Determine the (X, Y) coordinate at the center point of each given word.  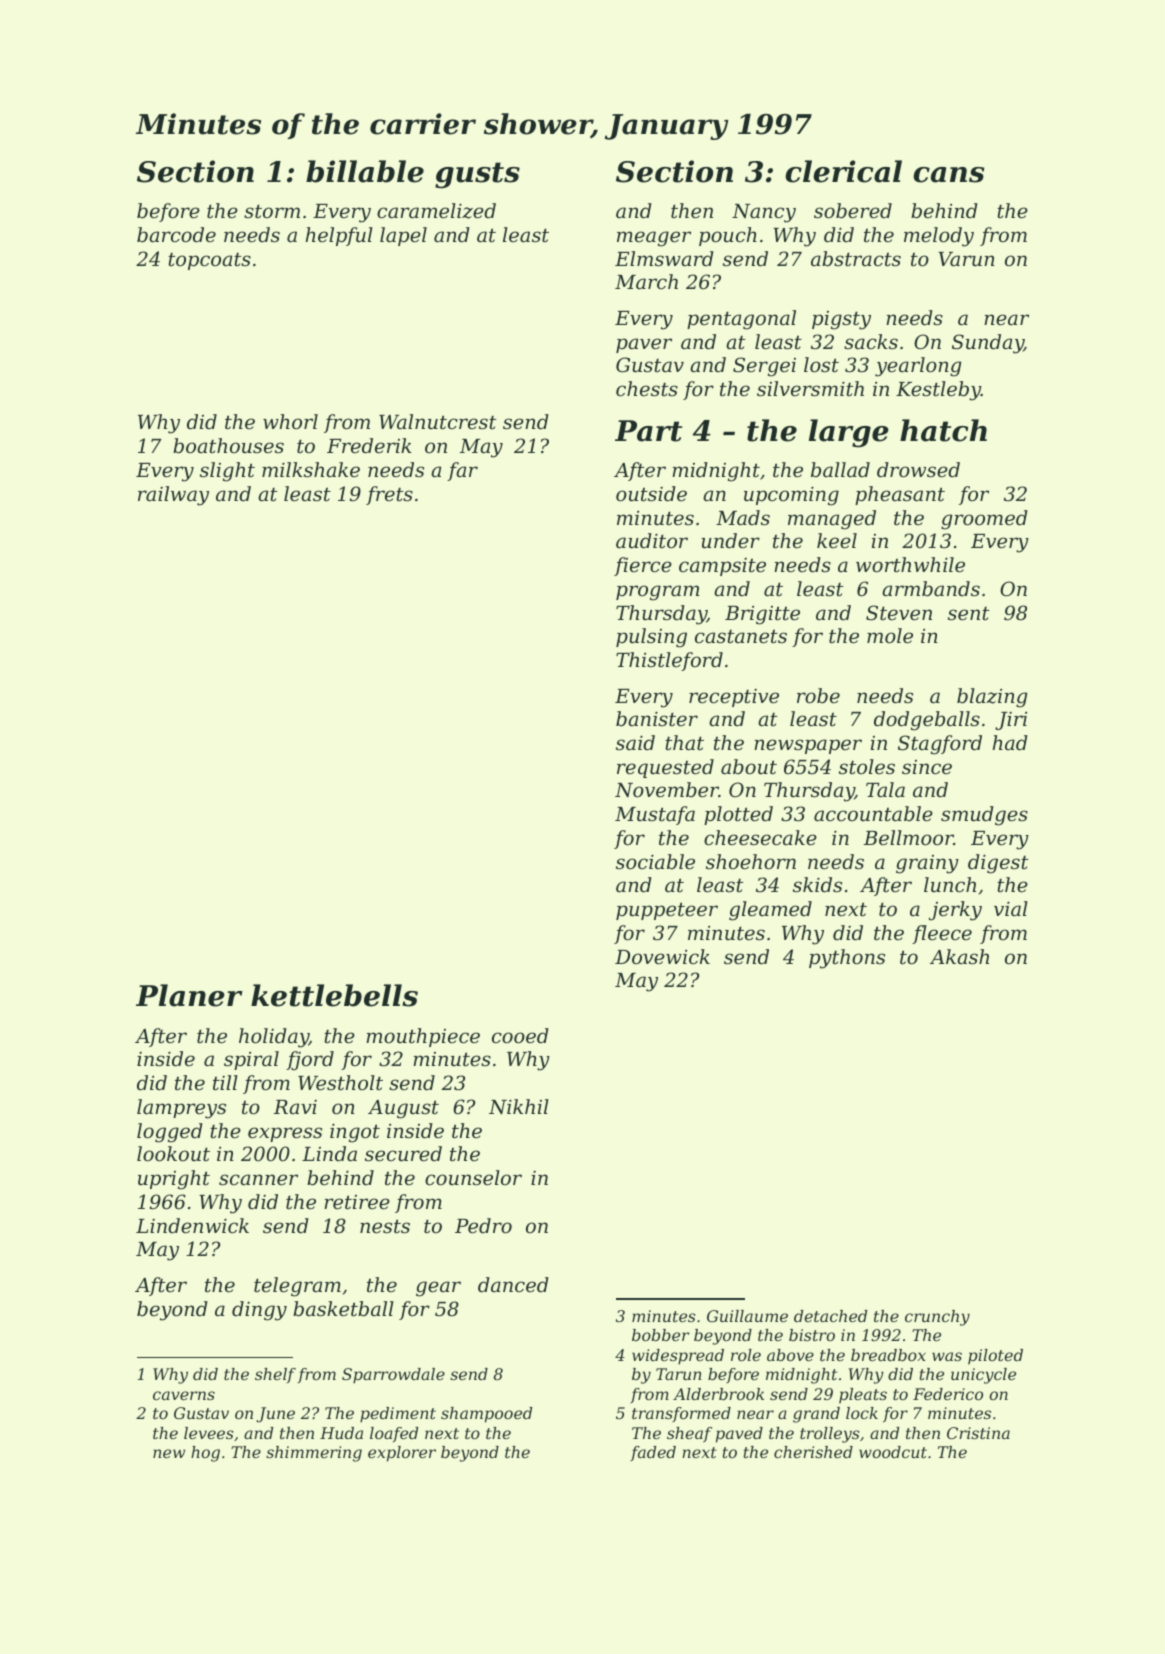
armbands (931, 588)
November (667, 789)
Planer (189, 995)
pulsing (651, 638)
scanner (258, 1179)
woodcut (893, 1452)
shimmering (314, 1454)
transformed (681, 1414)
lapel (403, 236)
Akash (959, 956)
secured (403, 1153)
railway (173, 496)
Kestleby (938, 391)
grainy (927, 864)
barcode (176, 234)
